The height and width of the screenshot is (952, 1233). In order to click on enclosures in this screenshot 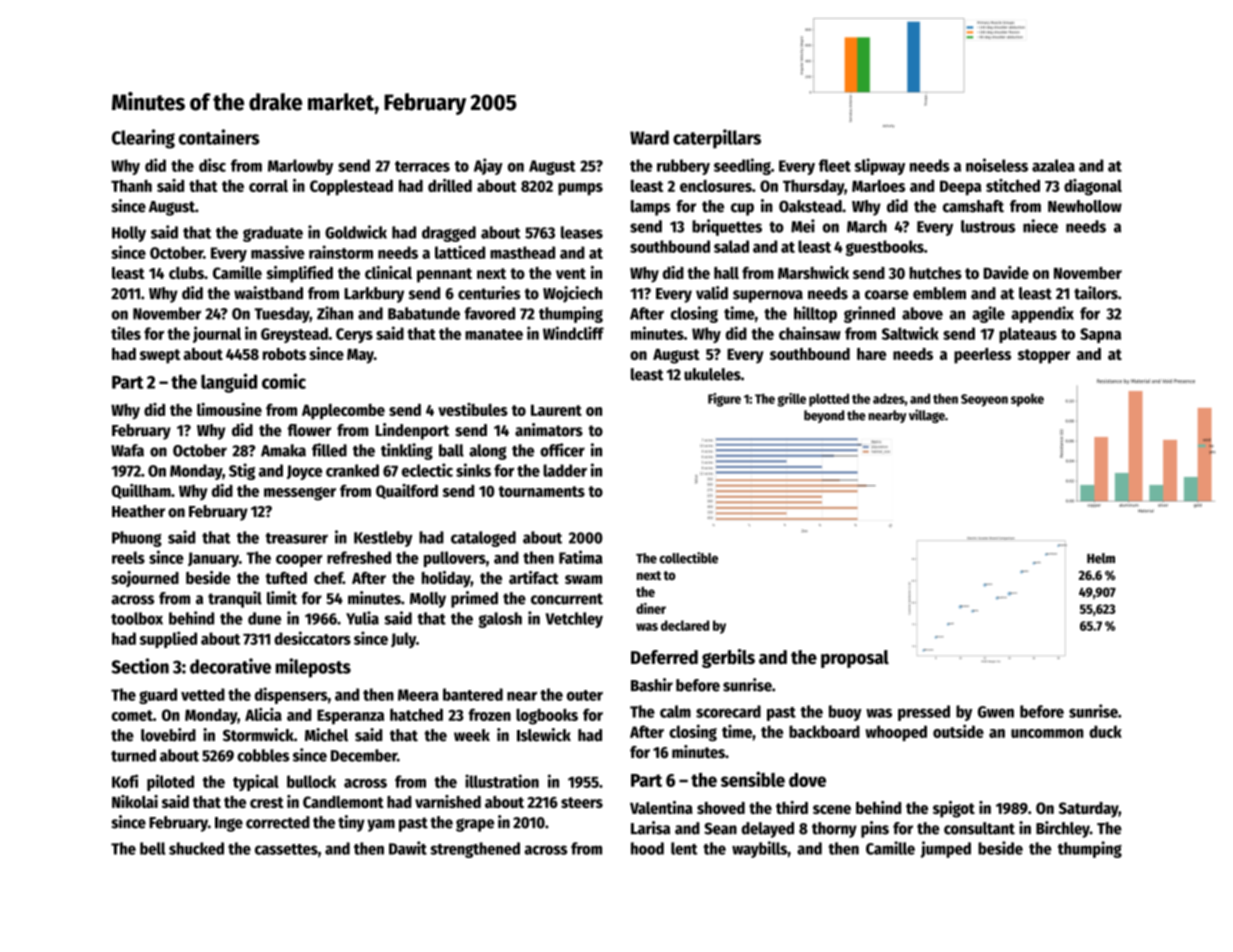, I will do `click(716, 186)`.
